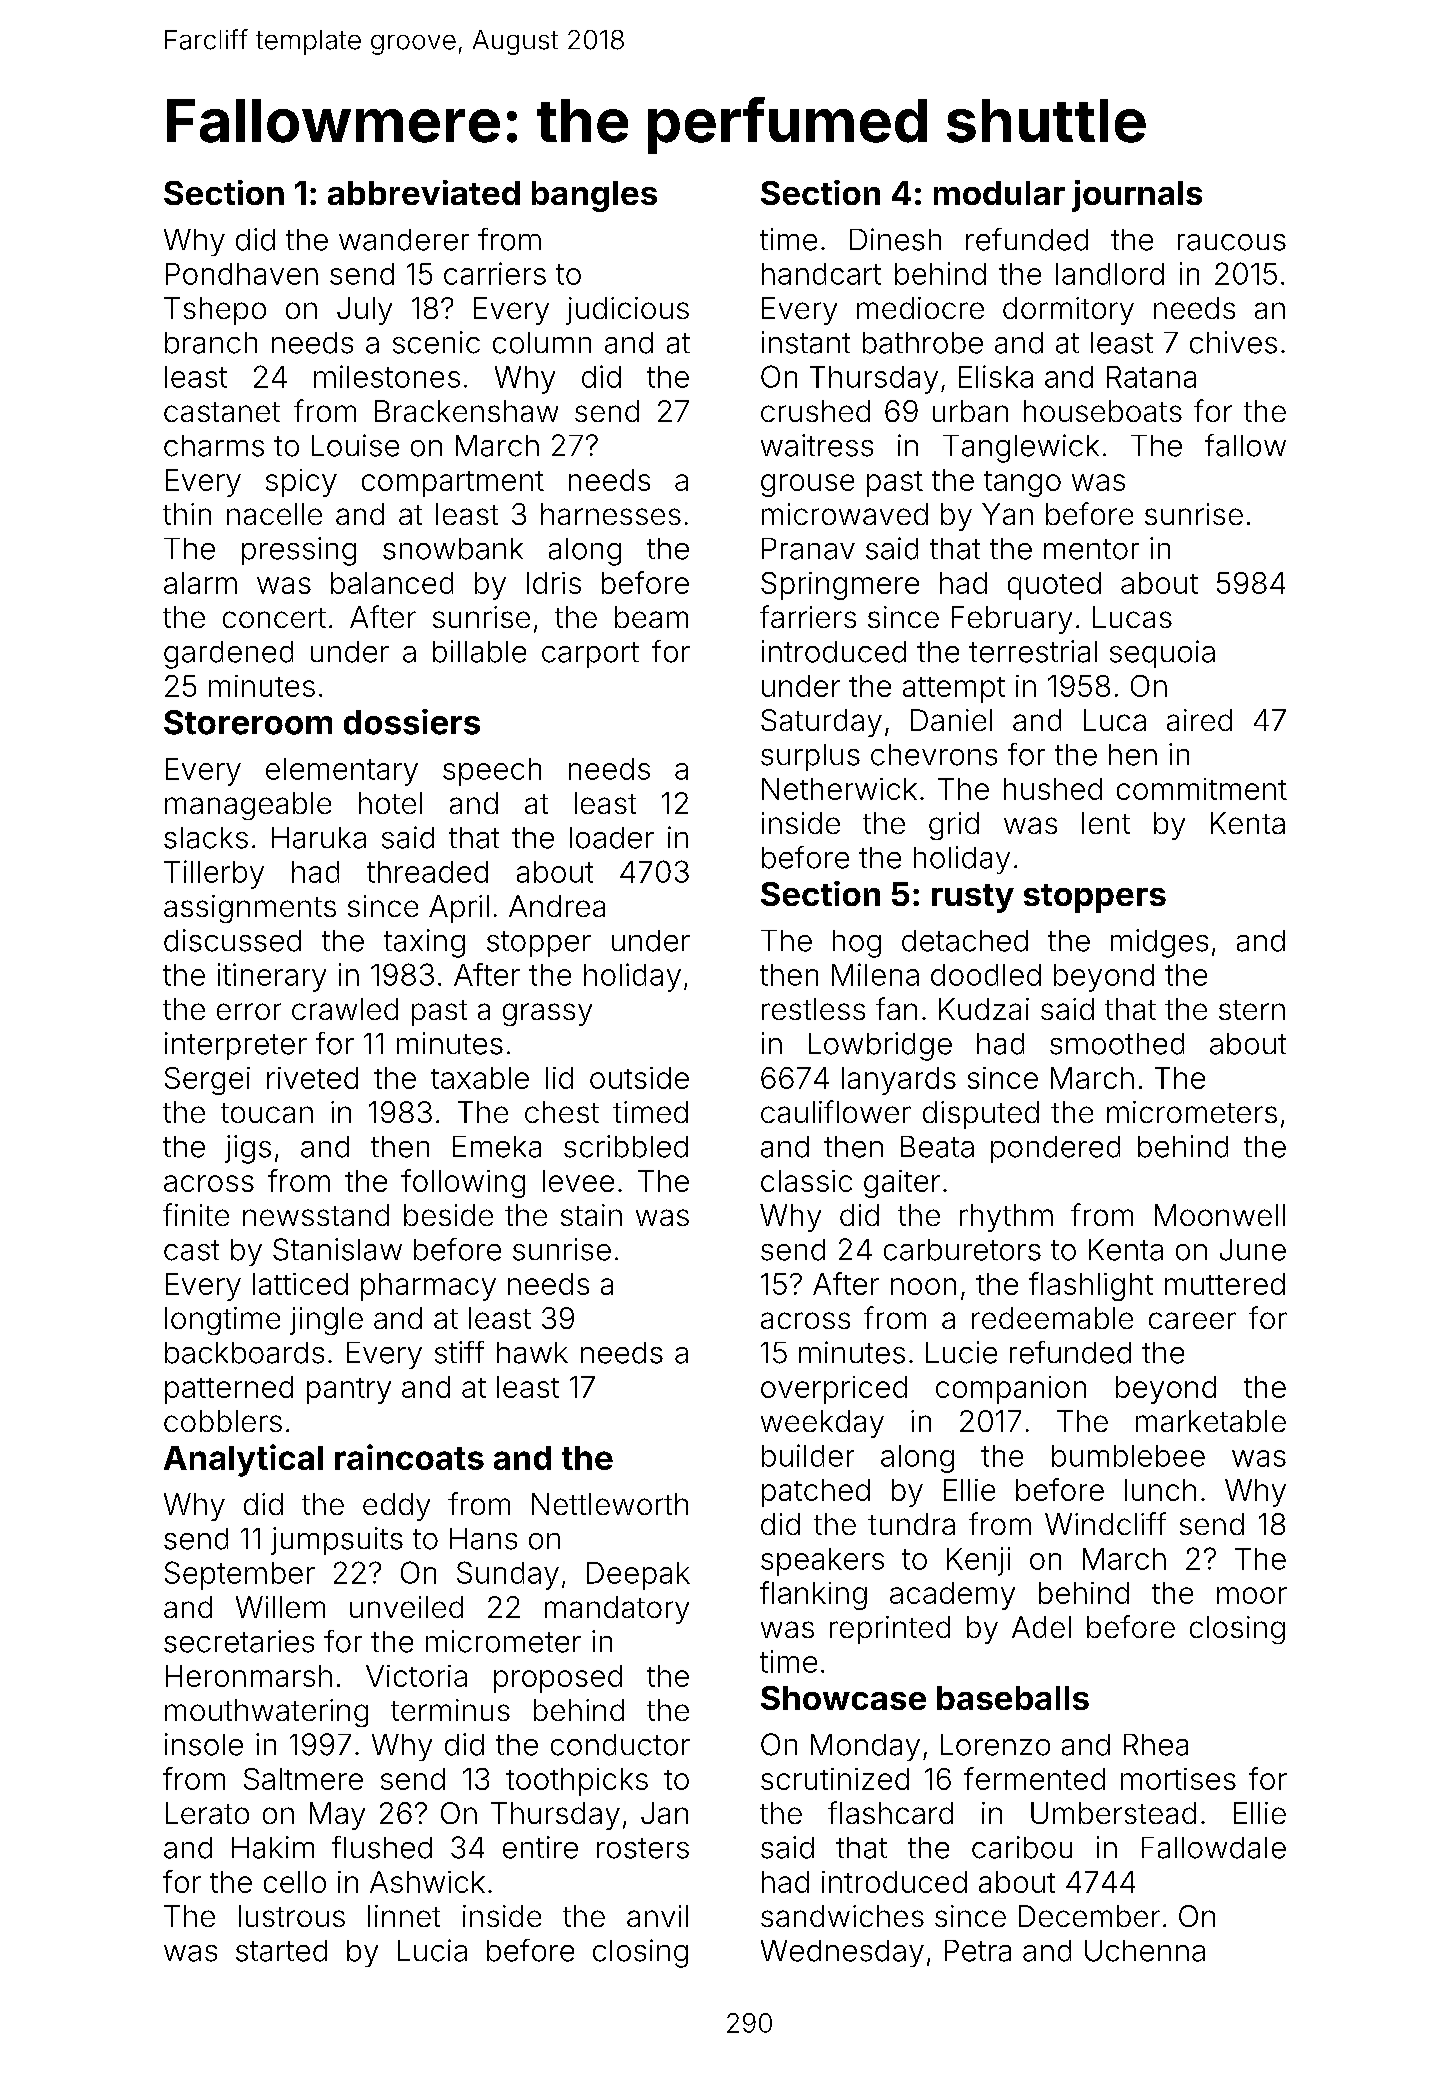 The width and height of the document is (1450, 2100). What do you see at coordinates (1117, 1044) in the document?
I see `smoothed` at bounding box center [1117, 1044].
